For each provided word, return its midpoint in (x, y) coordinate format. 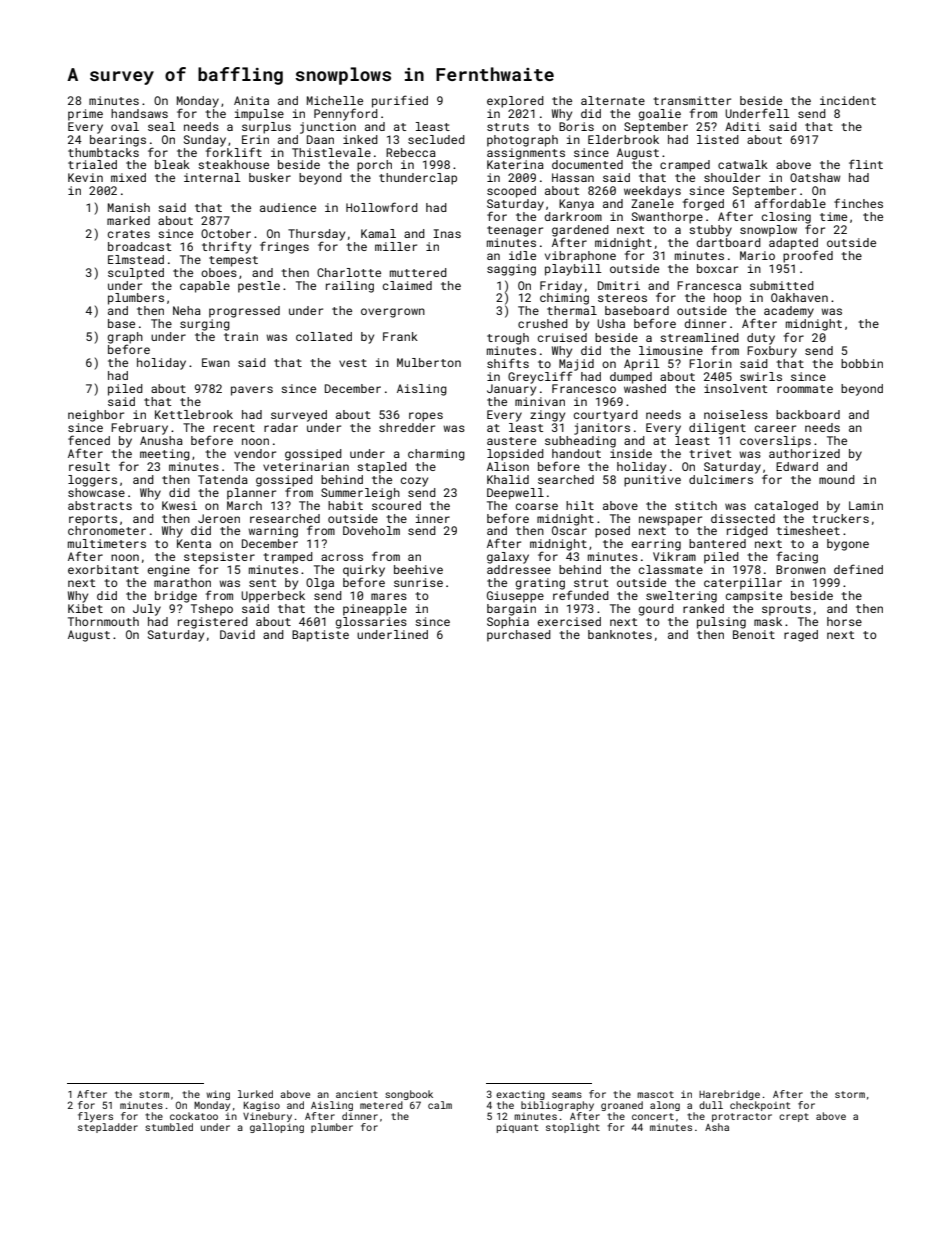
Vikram (674, 556)
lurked (255, 1094)
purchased (519, 636)
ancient (357, 1094)
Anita (251, 100)
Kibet (85, 608)
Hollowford (382, 207)
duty (761, 339)
